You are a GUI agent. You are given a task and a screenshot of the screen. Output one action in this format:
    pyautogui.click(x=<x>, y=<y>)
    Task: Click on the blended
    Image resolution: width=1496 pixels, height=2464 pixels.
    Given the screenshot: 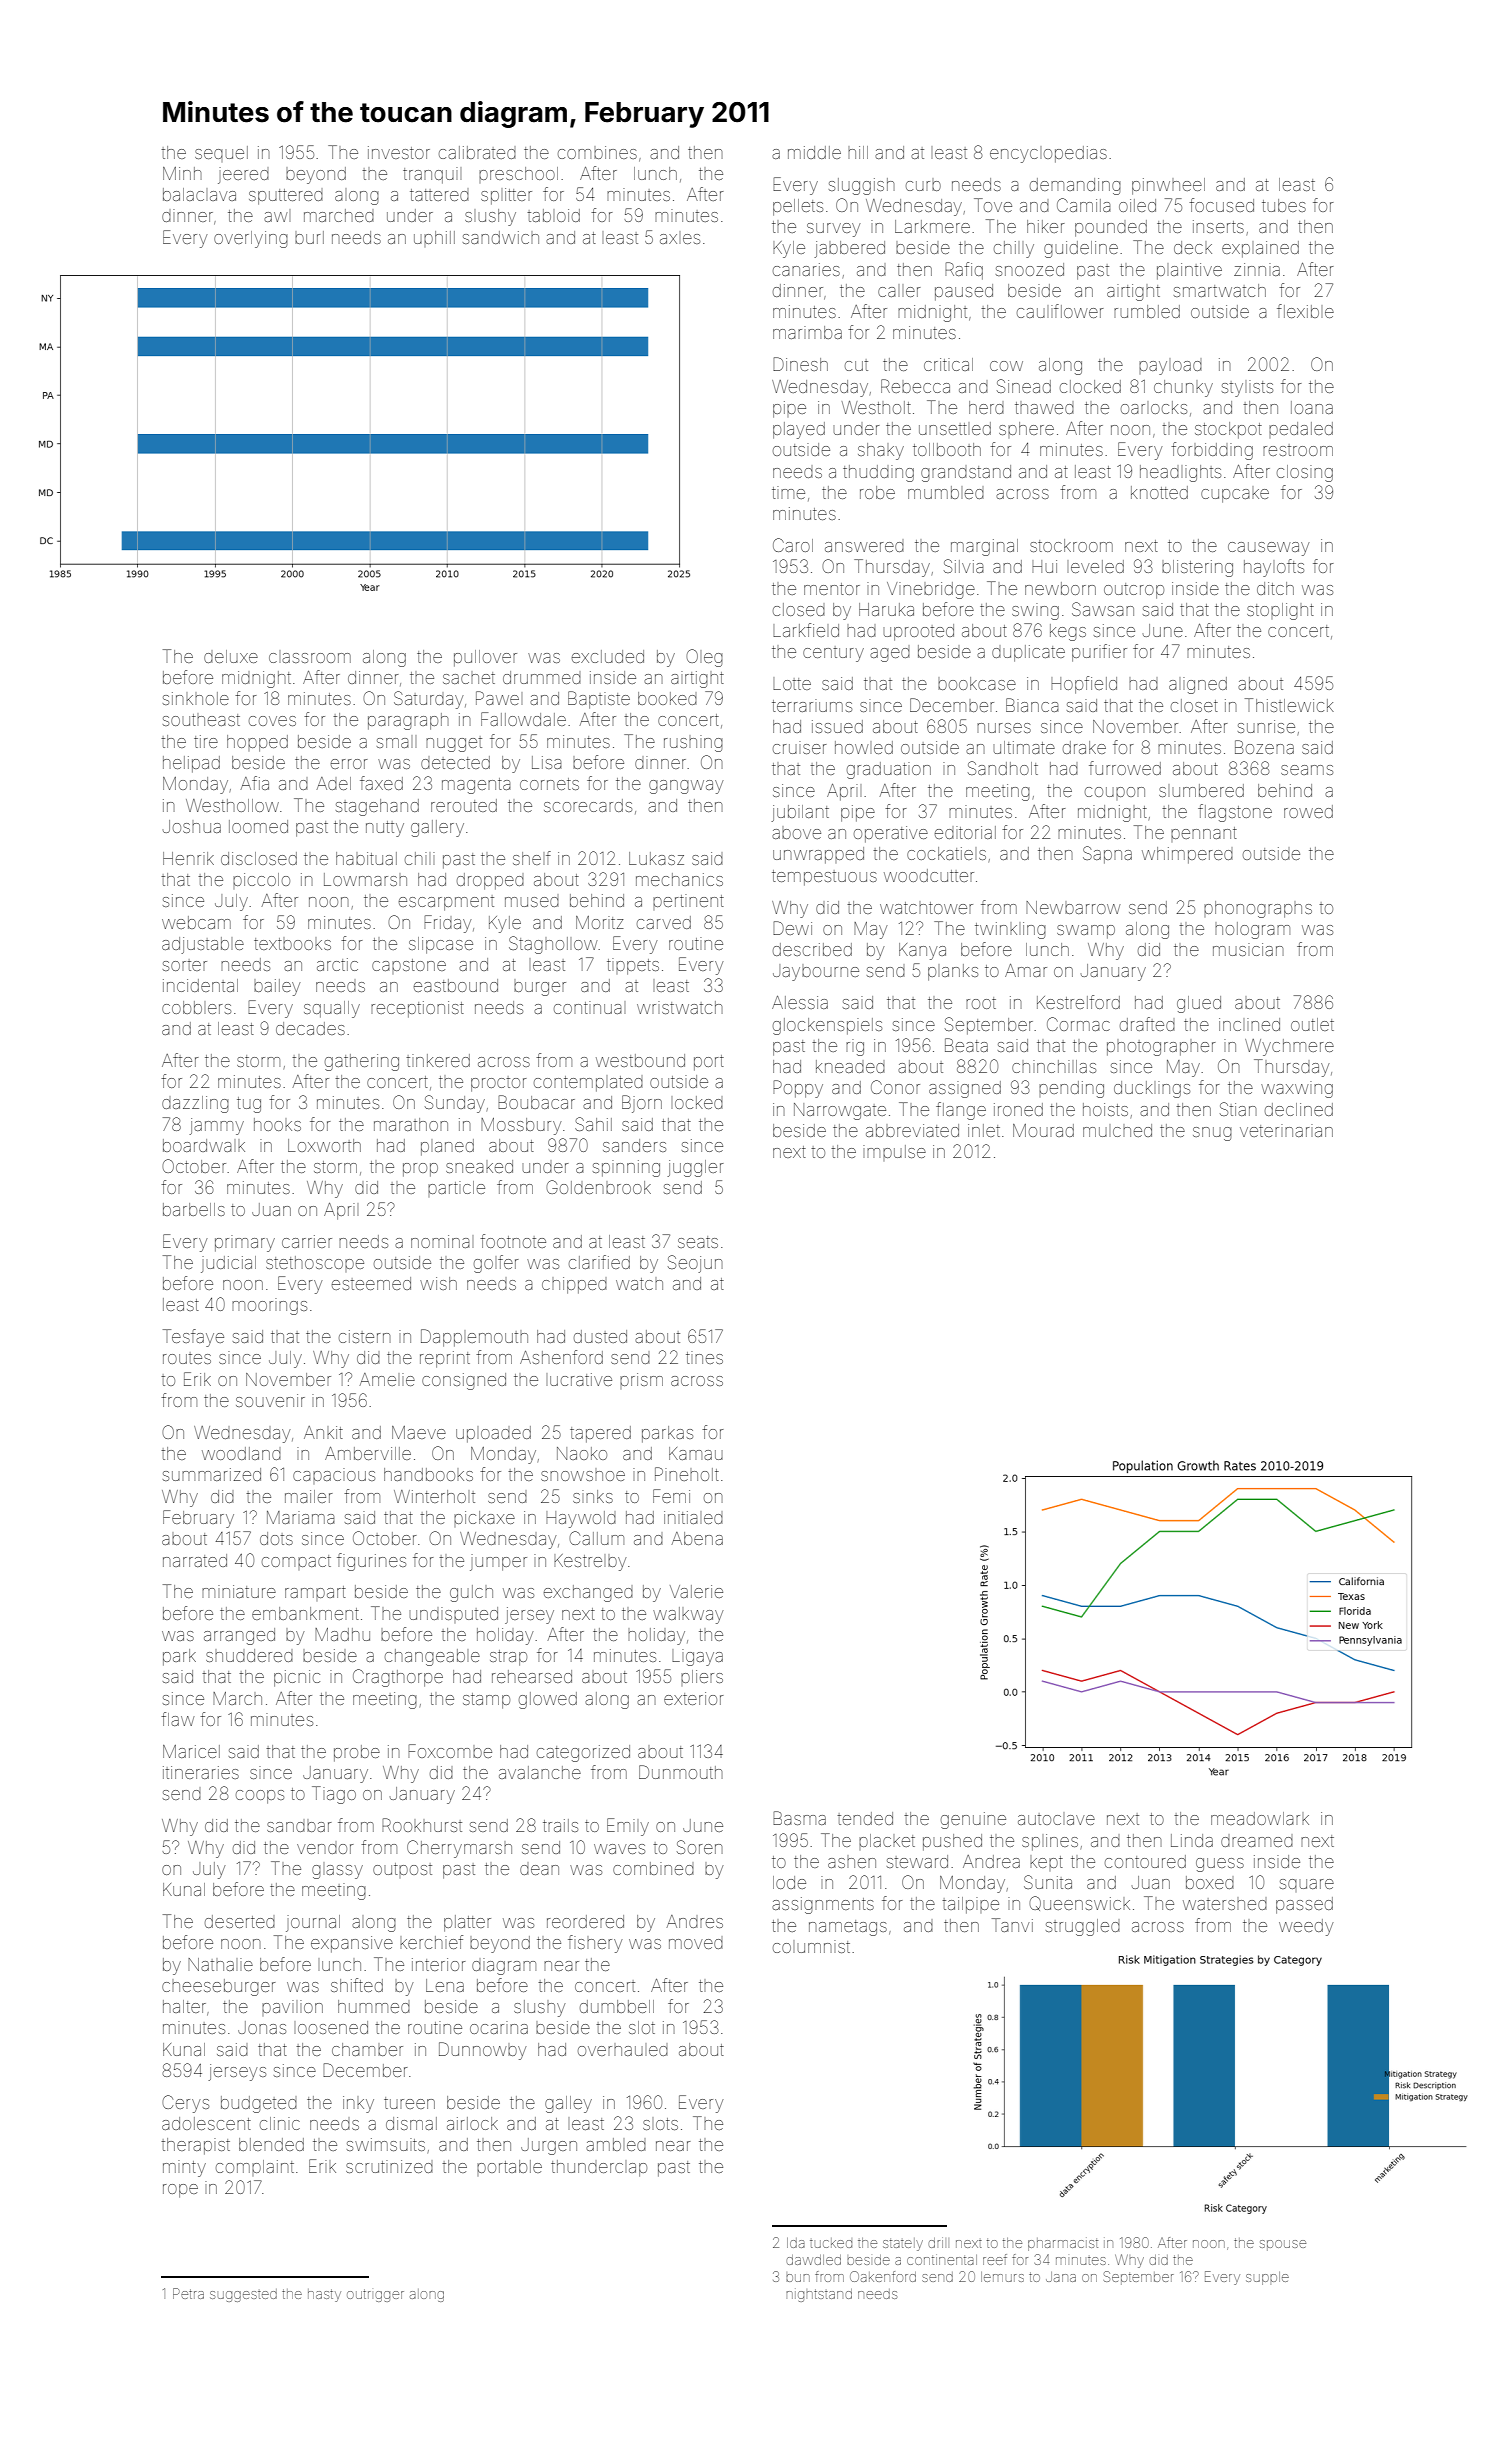 What is the action you would take?
    pyautogui.click(x=271, y=2144)
